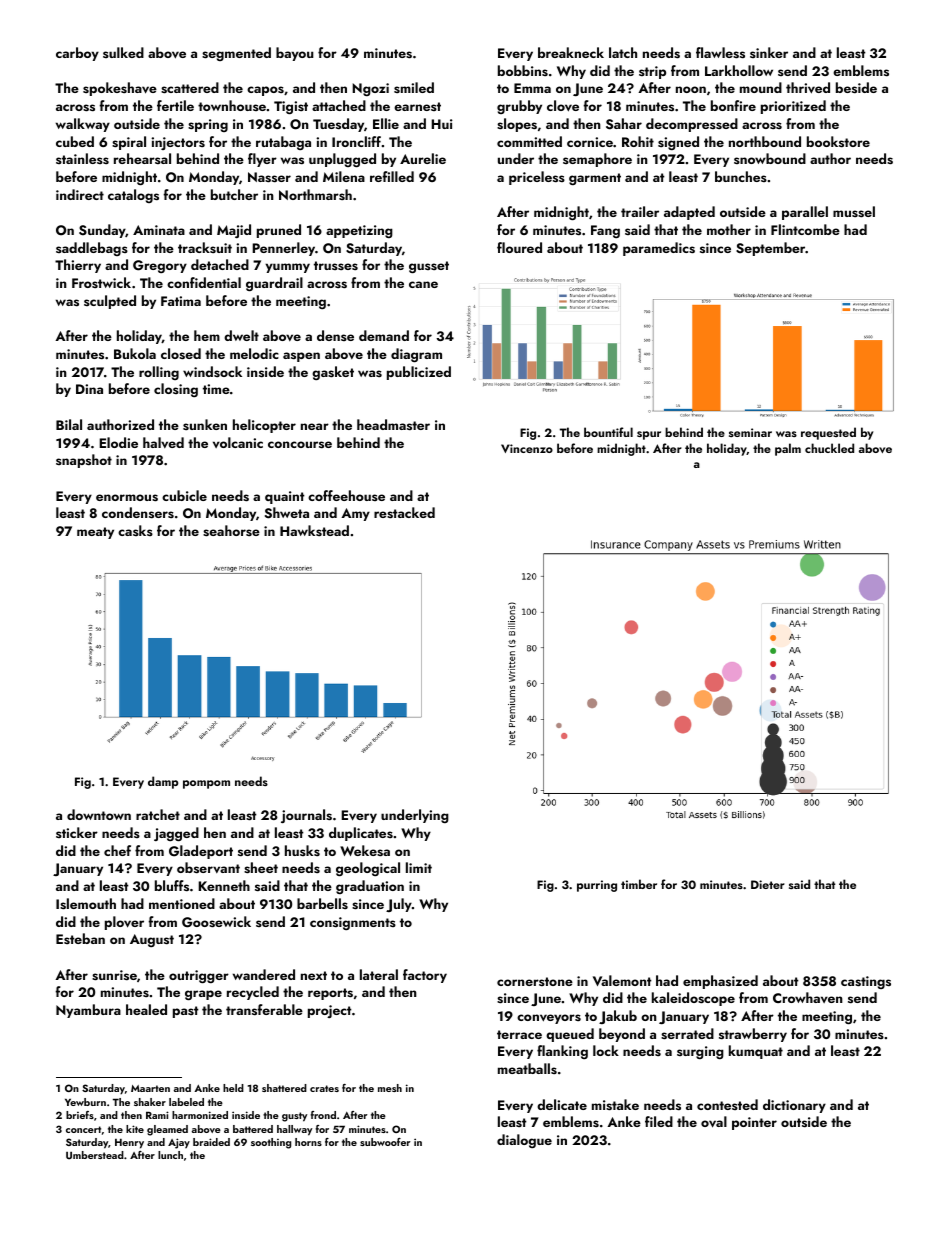 The width and height of the image is (952, 1233). I want to click on chuckled, so click(829, 448).
